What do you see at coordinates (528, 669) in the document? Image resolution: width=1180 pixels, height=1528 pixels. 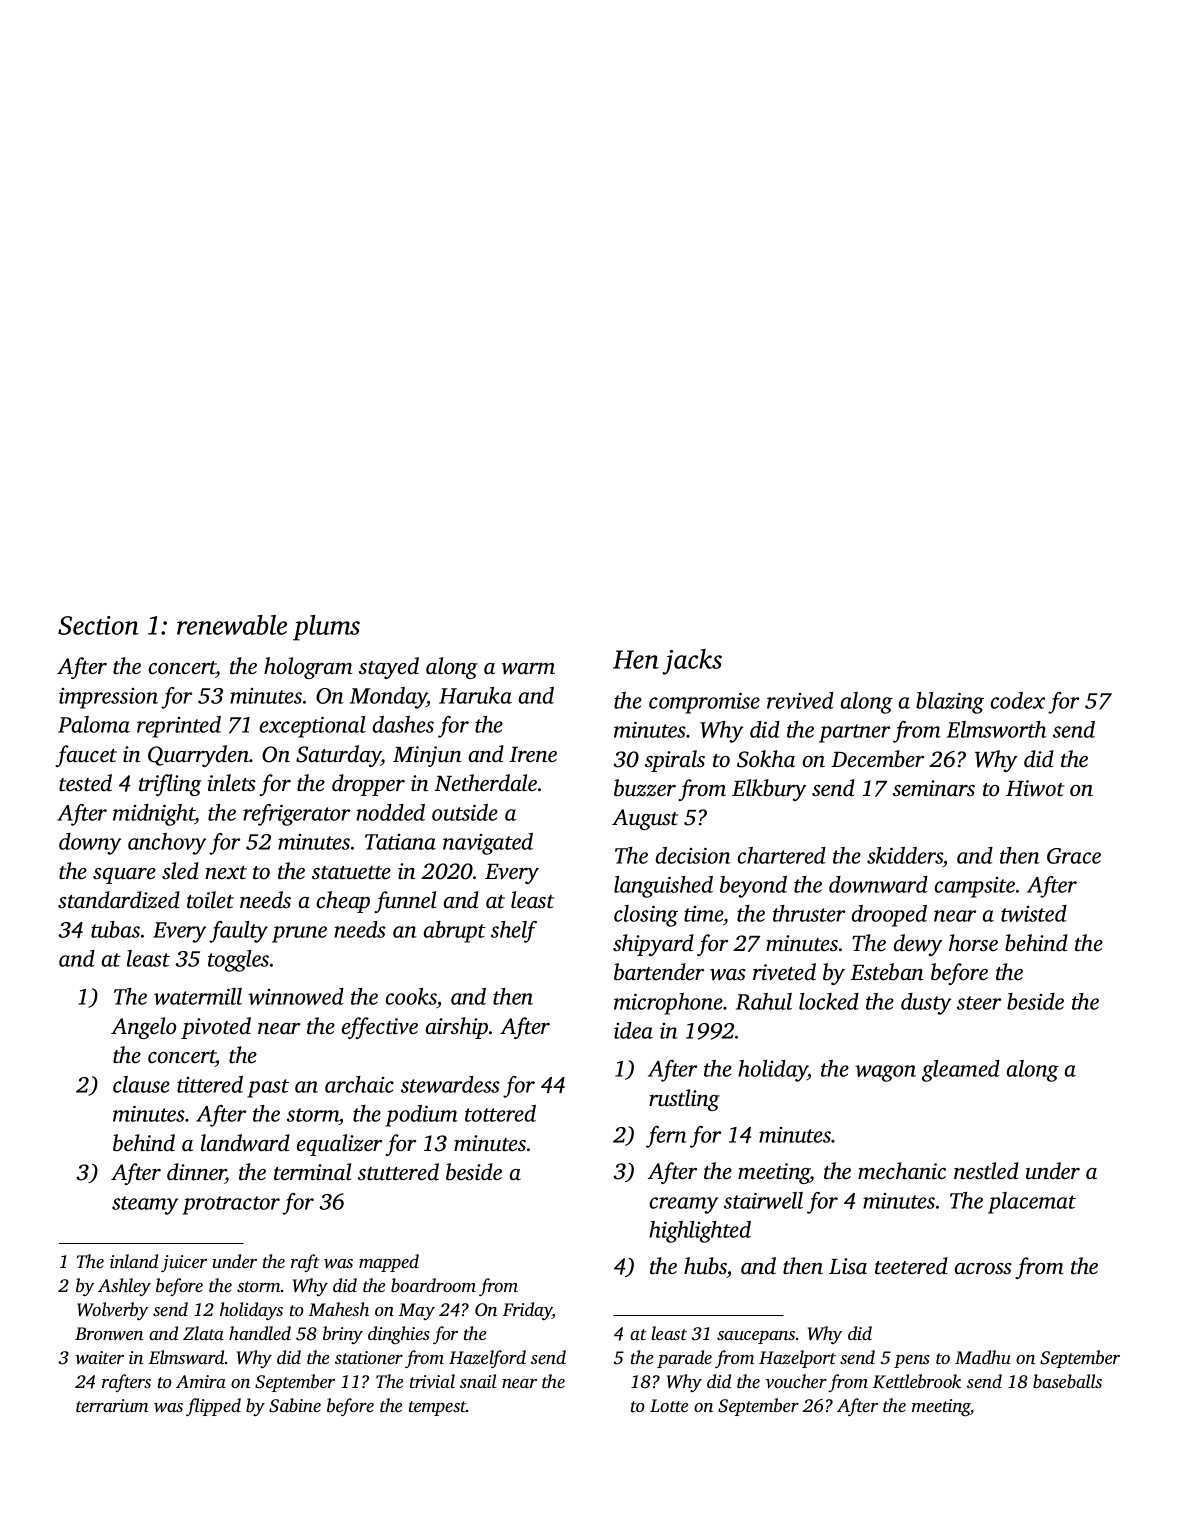 I see `warm` at bounding box center [528, 669].
